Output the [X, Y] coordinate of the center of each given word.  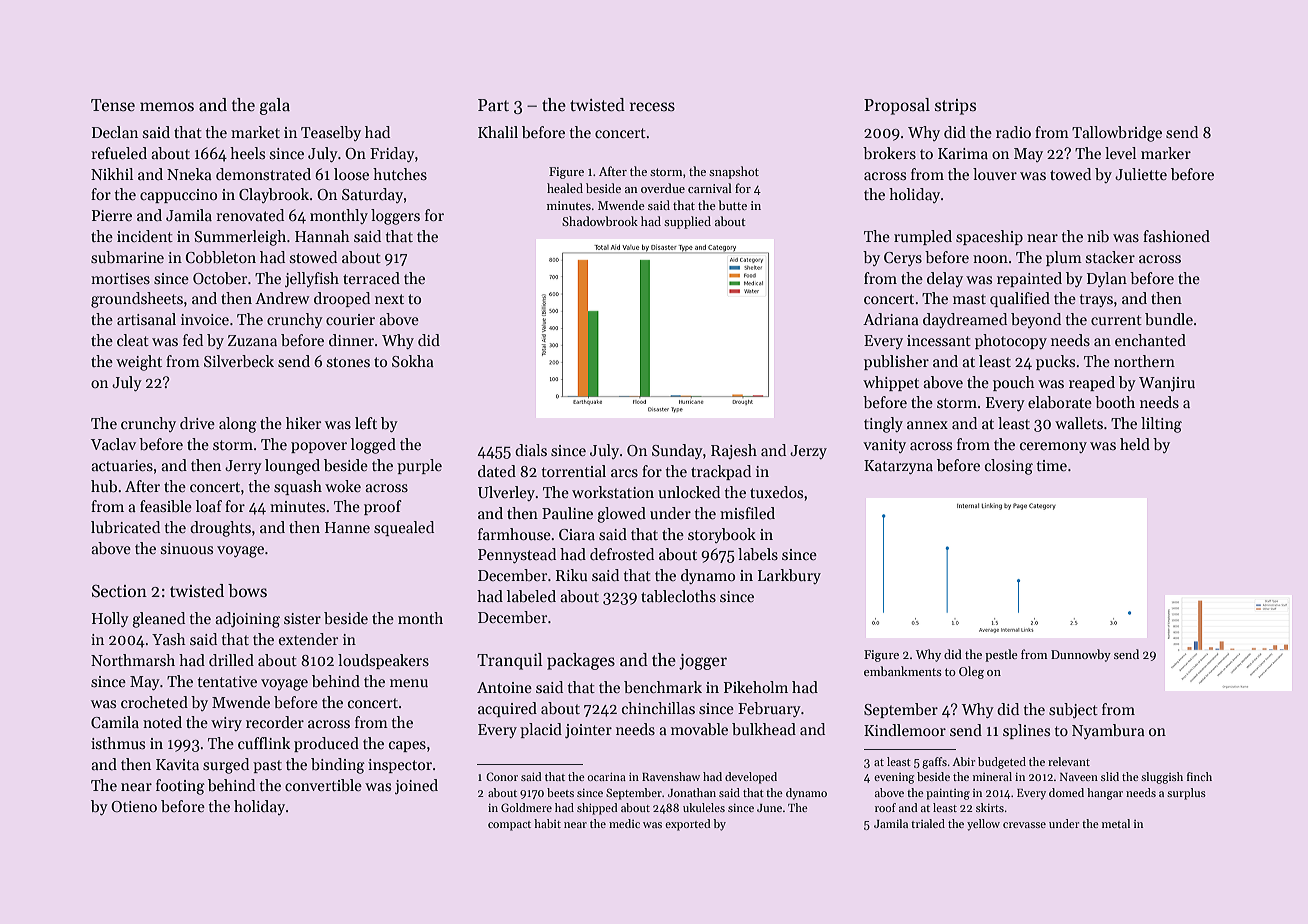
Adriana [891, 319]
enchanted [1150, 340]
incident [145, 236]
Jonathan [692, 792]
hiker [303, 423]
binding [338, 766]
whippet [891, 383]
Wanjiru [1167, 384]
